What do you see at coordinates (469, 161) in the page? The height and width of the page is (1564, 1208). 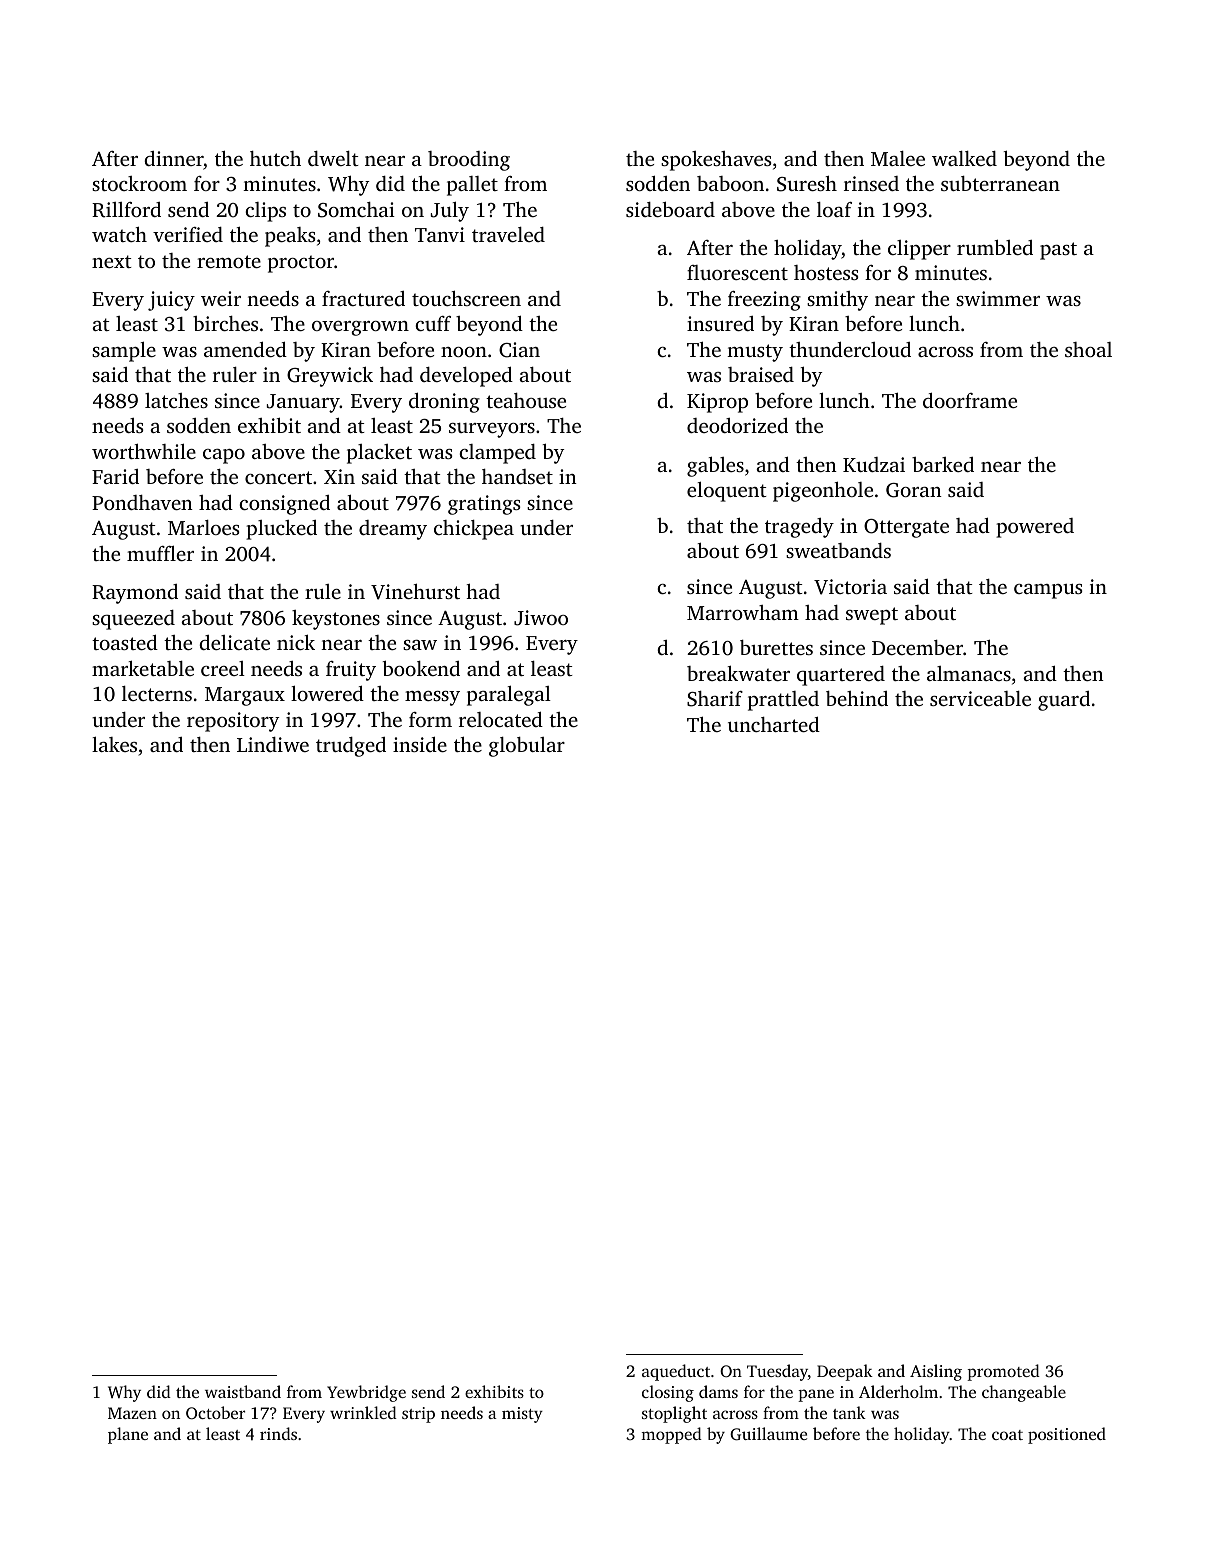 I see `brooding` at bounding box center [469, 161].
